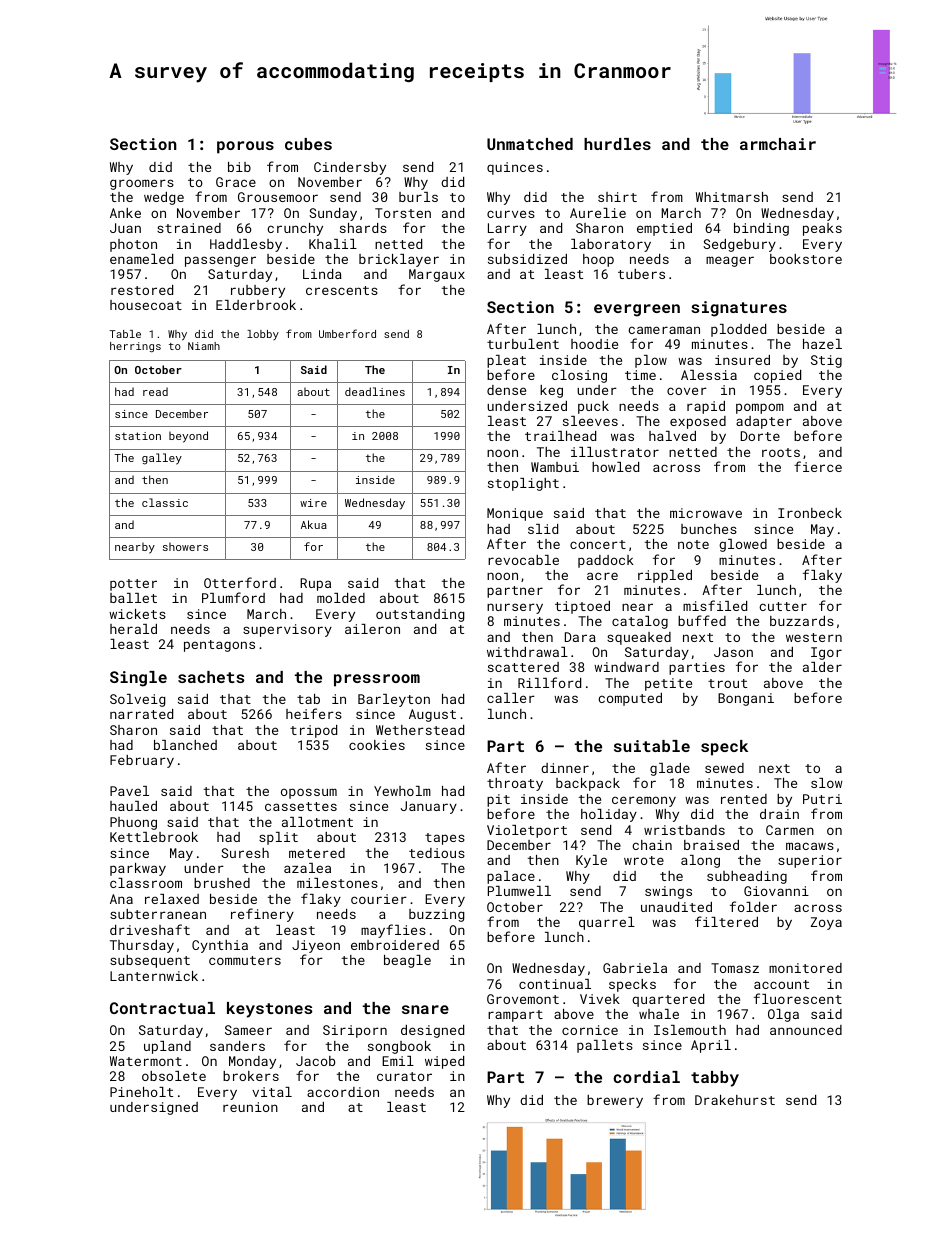 Image resolution: width=952 pixels, height=1233 pixels. What do you see at coordinates (245, 147) in the screenshot?
I see `porous` at bounding box center [245, 147].
